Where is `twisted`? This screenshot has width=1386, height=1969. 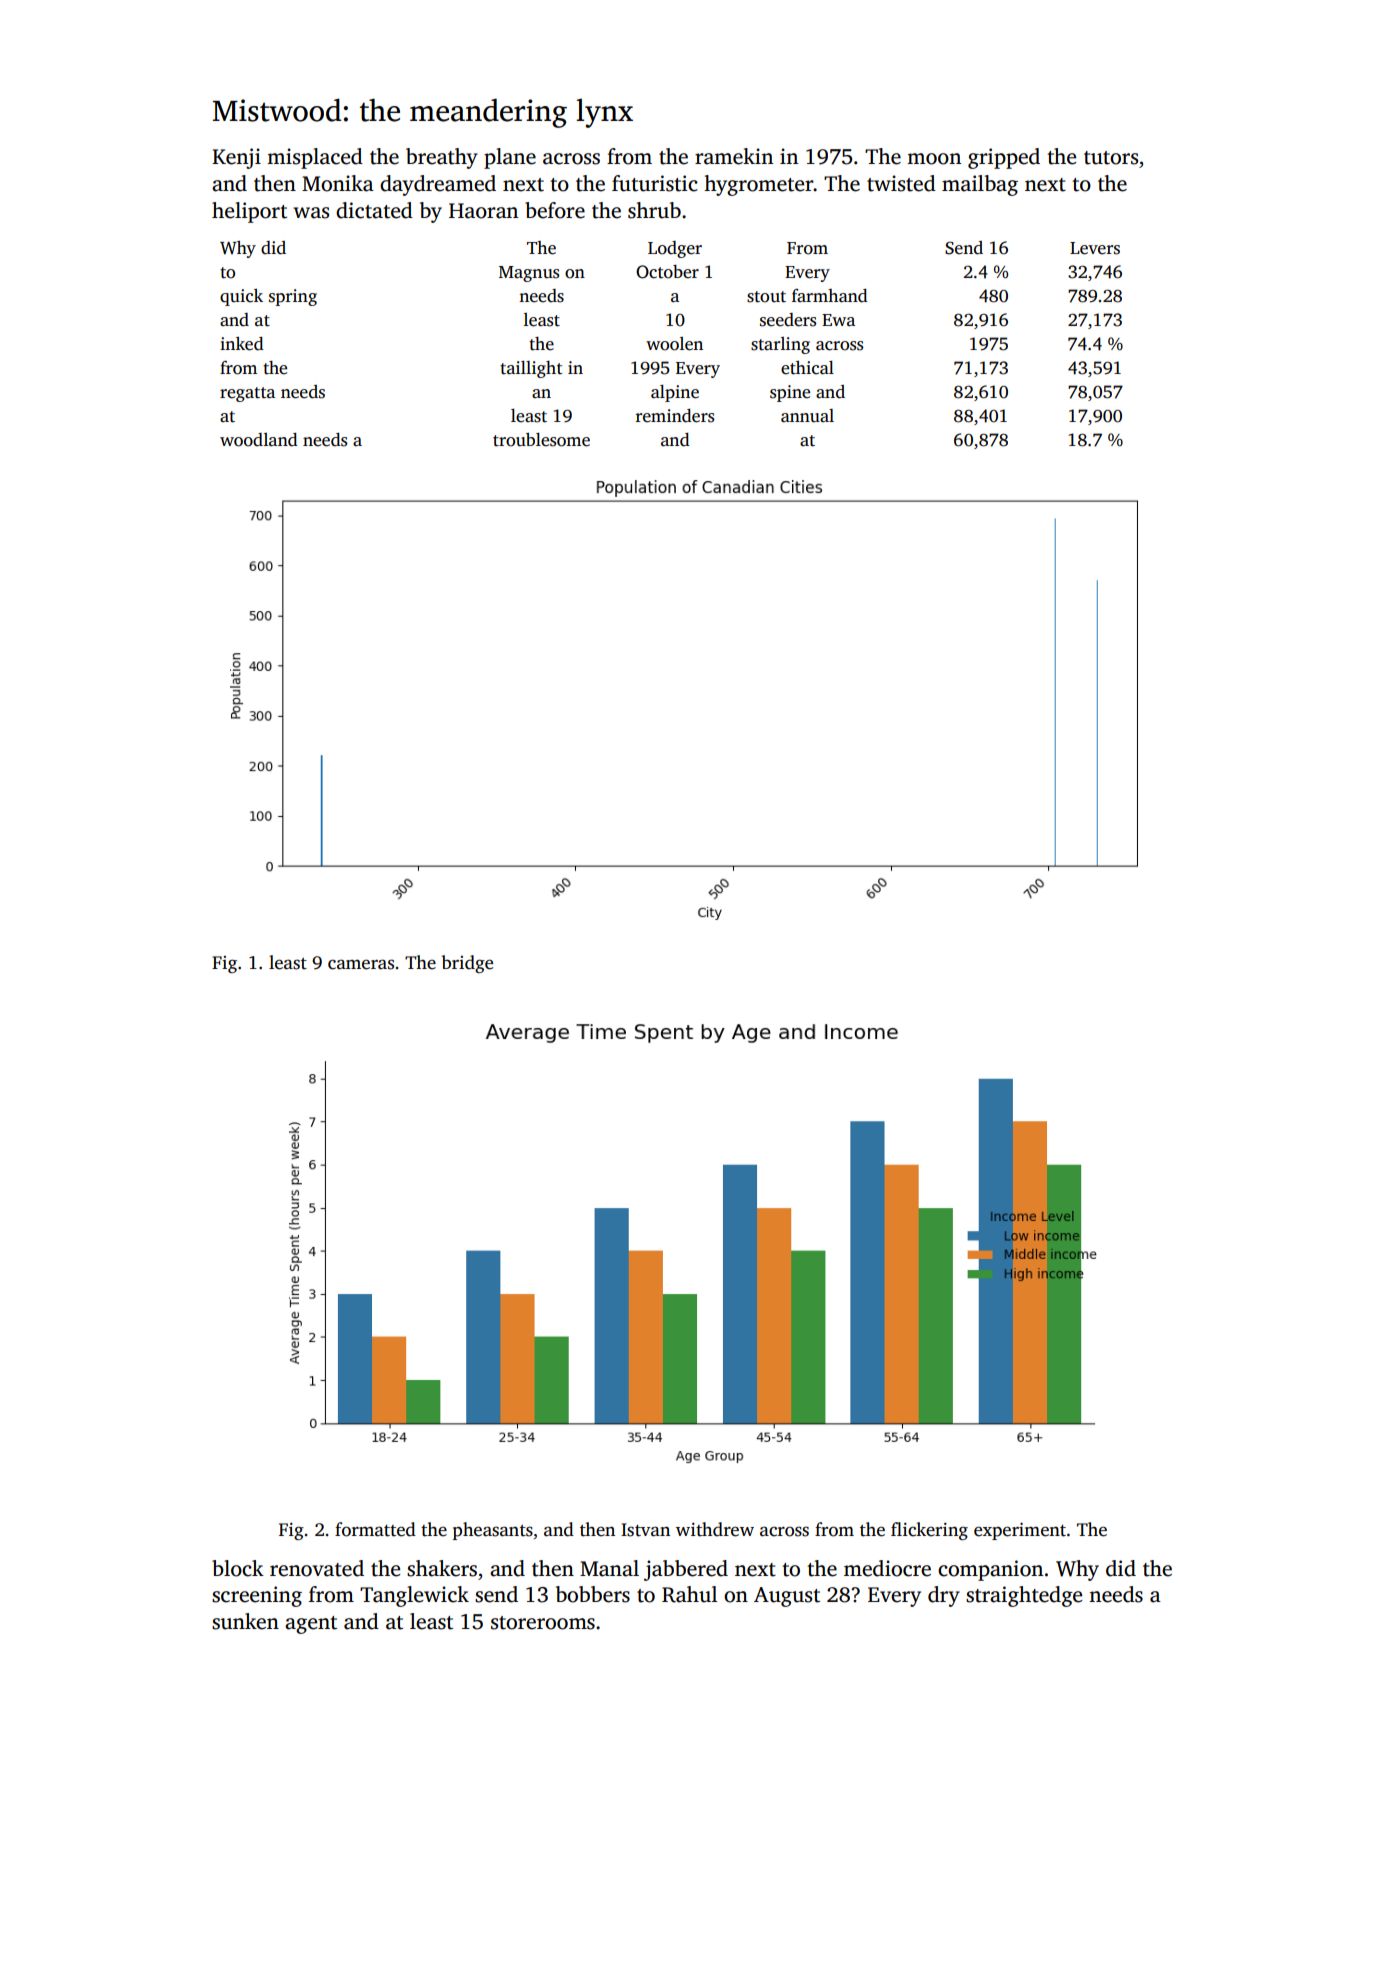
twisted is located at coordinates (901, 183).
